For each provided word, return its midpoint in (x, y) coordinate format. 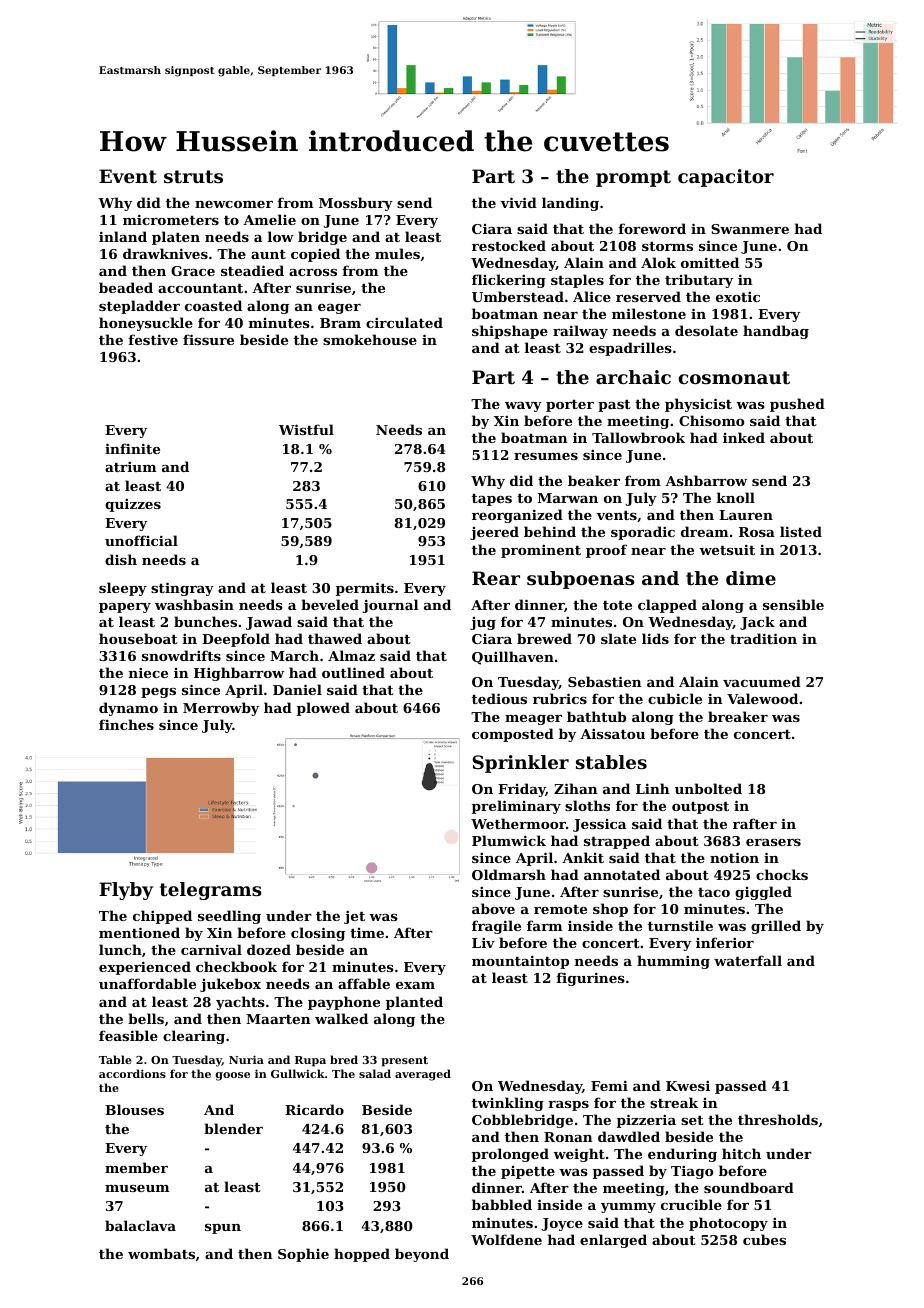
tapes (492, 500)
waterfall (748, 960)
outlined (353, 672)
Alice (592, 296)
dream (704, 531)
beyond (422, 1255)
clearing (194, 1037)
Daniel (297, 689)
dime (751, 578)
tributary (699, 281)
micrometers (171, 219)
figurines (591, 979)
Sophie (303, 1255)
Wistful (306, 429)
